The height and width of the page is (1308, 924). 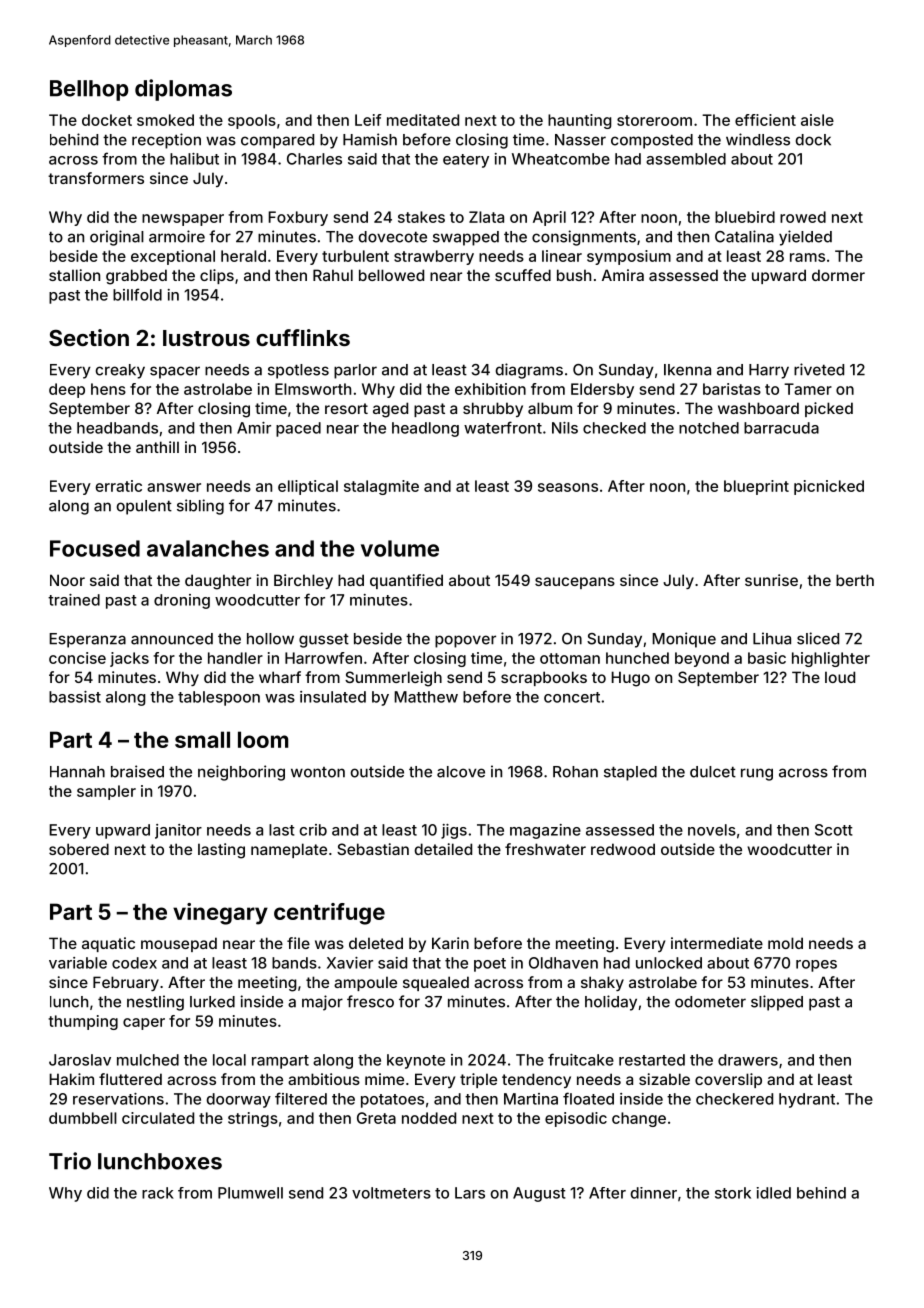 I want to click on spools, so click(x=252, y=121).
